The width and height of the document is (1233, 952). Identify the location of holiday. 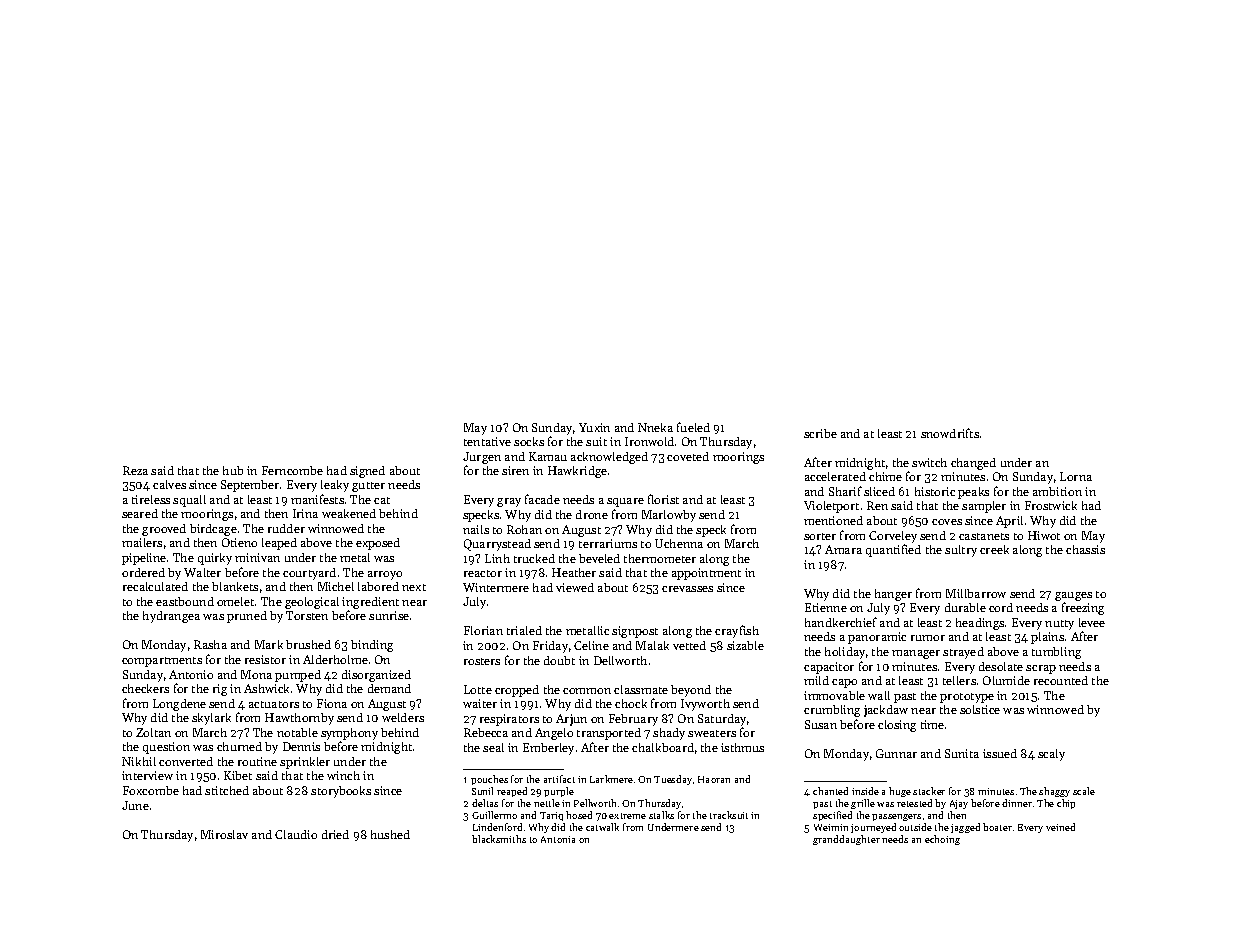
(845, 653).
